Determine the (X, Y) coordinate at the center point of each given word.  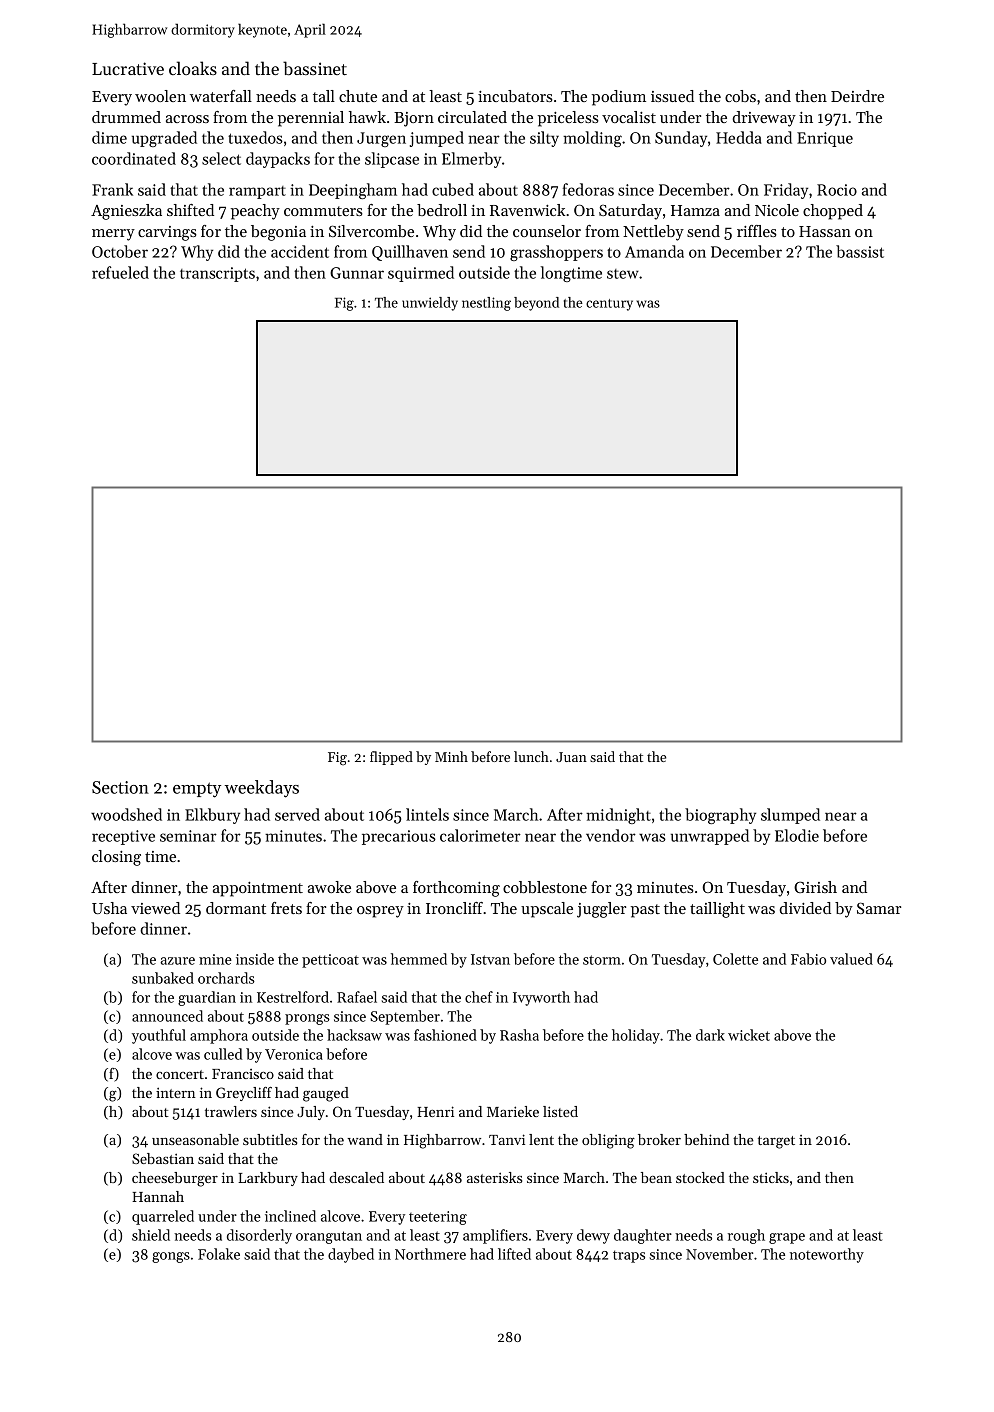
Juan (571, 757)
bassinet (315, 68)
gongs (171, 1257)
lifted (514, 1254)
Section (120, 787)
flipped (391, 758)
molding (592, 139)
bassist (860, 251)
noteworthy (827, 1255)
